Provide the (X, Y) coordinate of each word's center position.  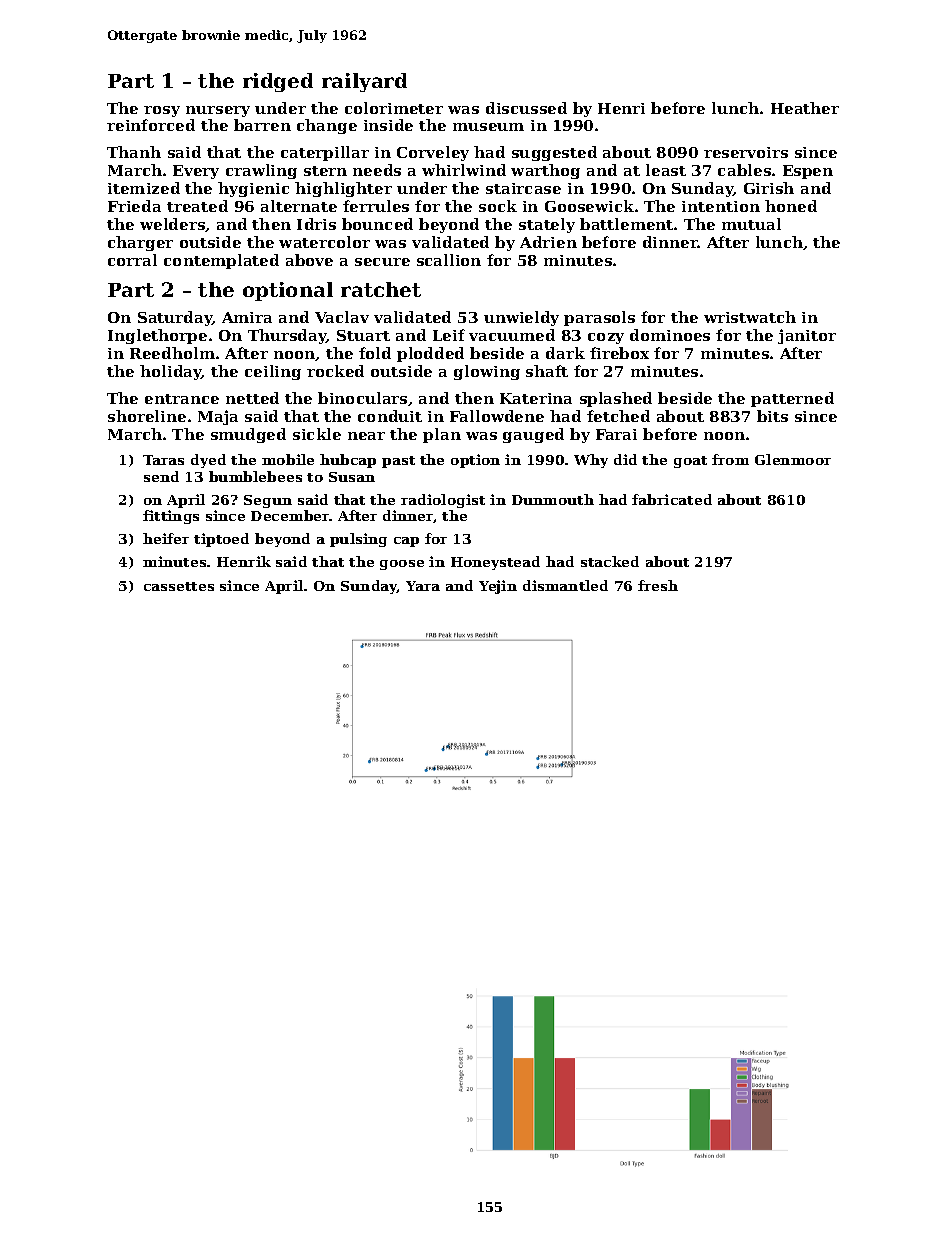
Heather (805, 108)
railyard (364, 82)
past (398, 462)
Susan (352, 477)
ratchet (381, 289)
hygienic (253, 189)
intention (721, 206)
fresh (658, 585)
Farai (616, 434)
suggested (554, 153)
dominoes (670, 335)
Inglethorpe (157, 336)
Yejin (498, 587)
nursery (218, 111)
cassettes (179, 586)
